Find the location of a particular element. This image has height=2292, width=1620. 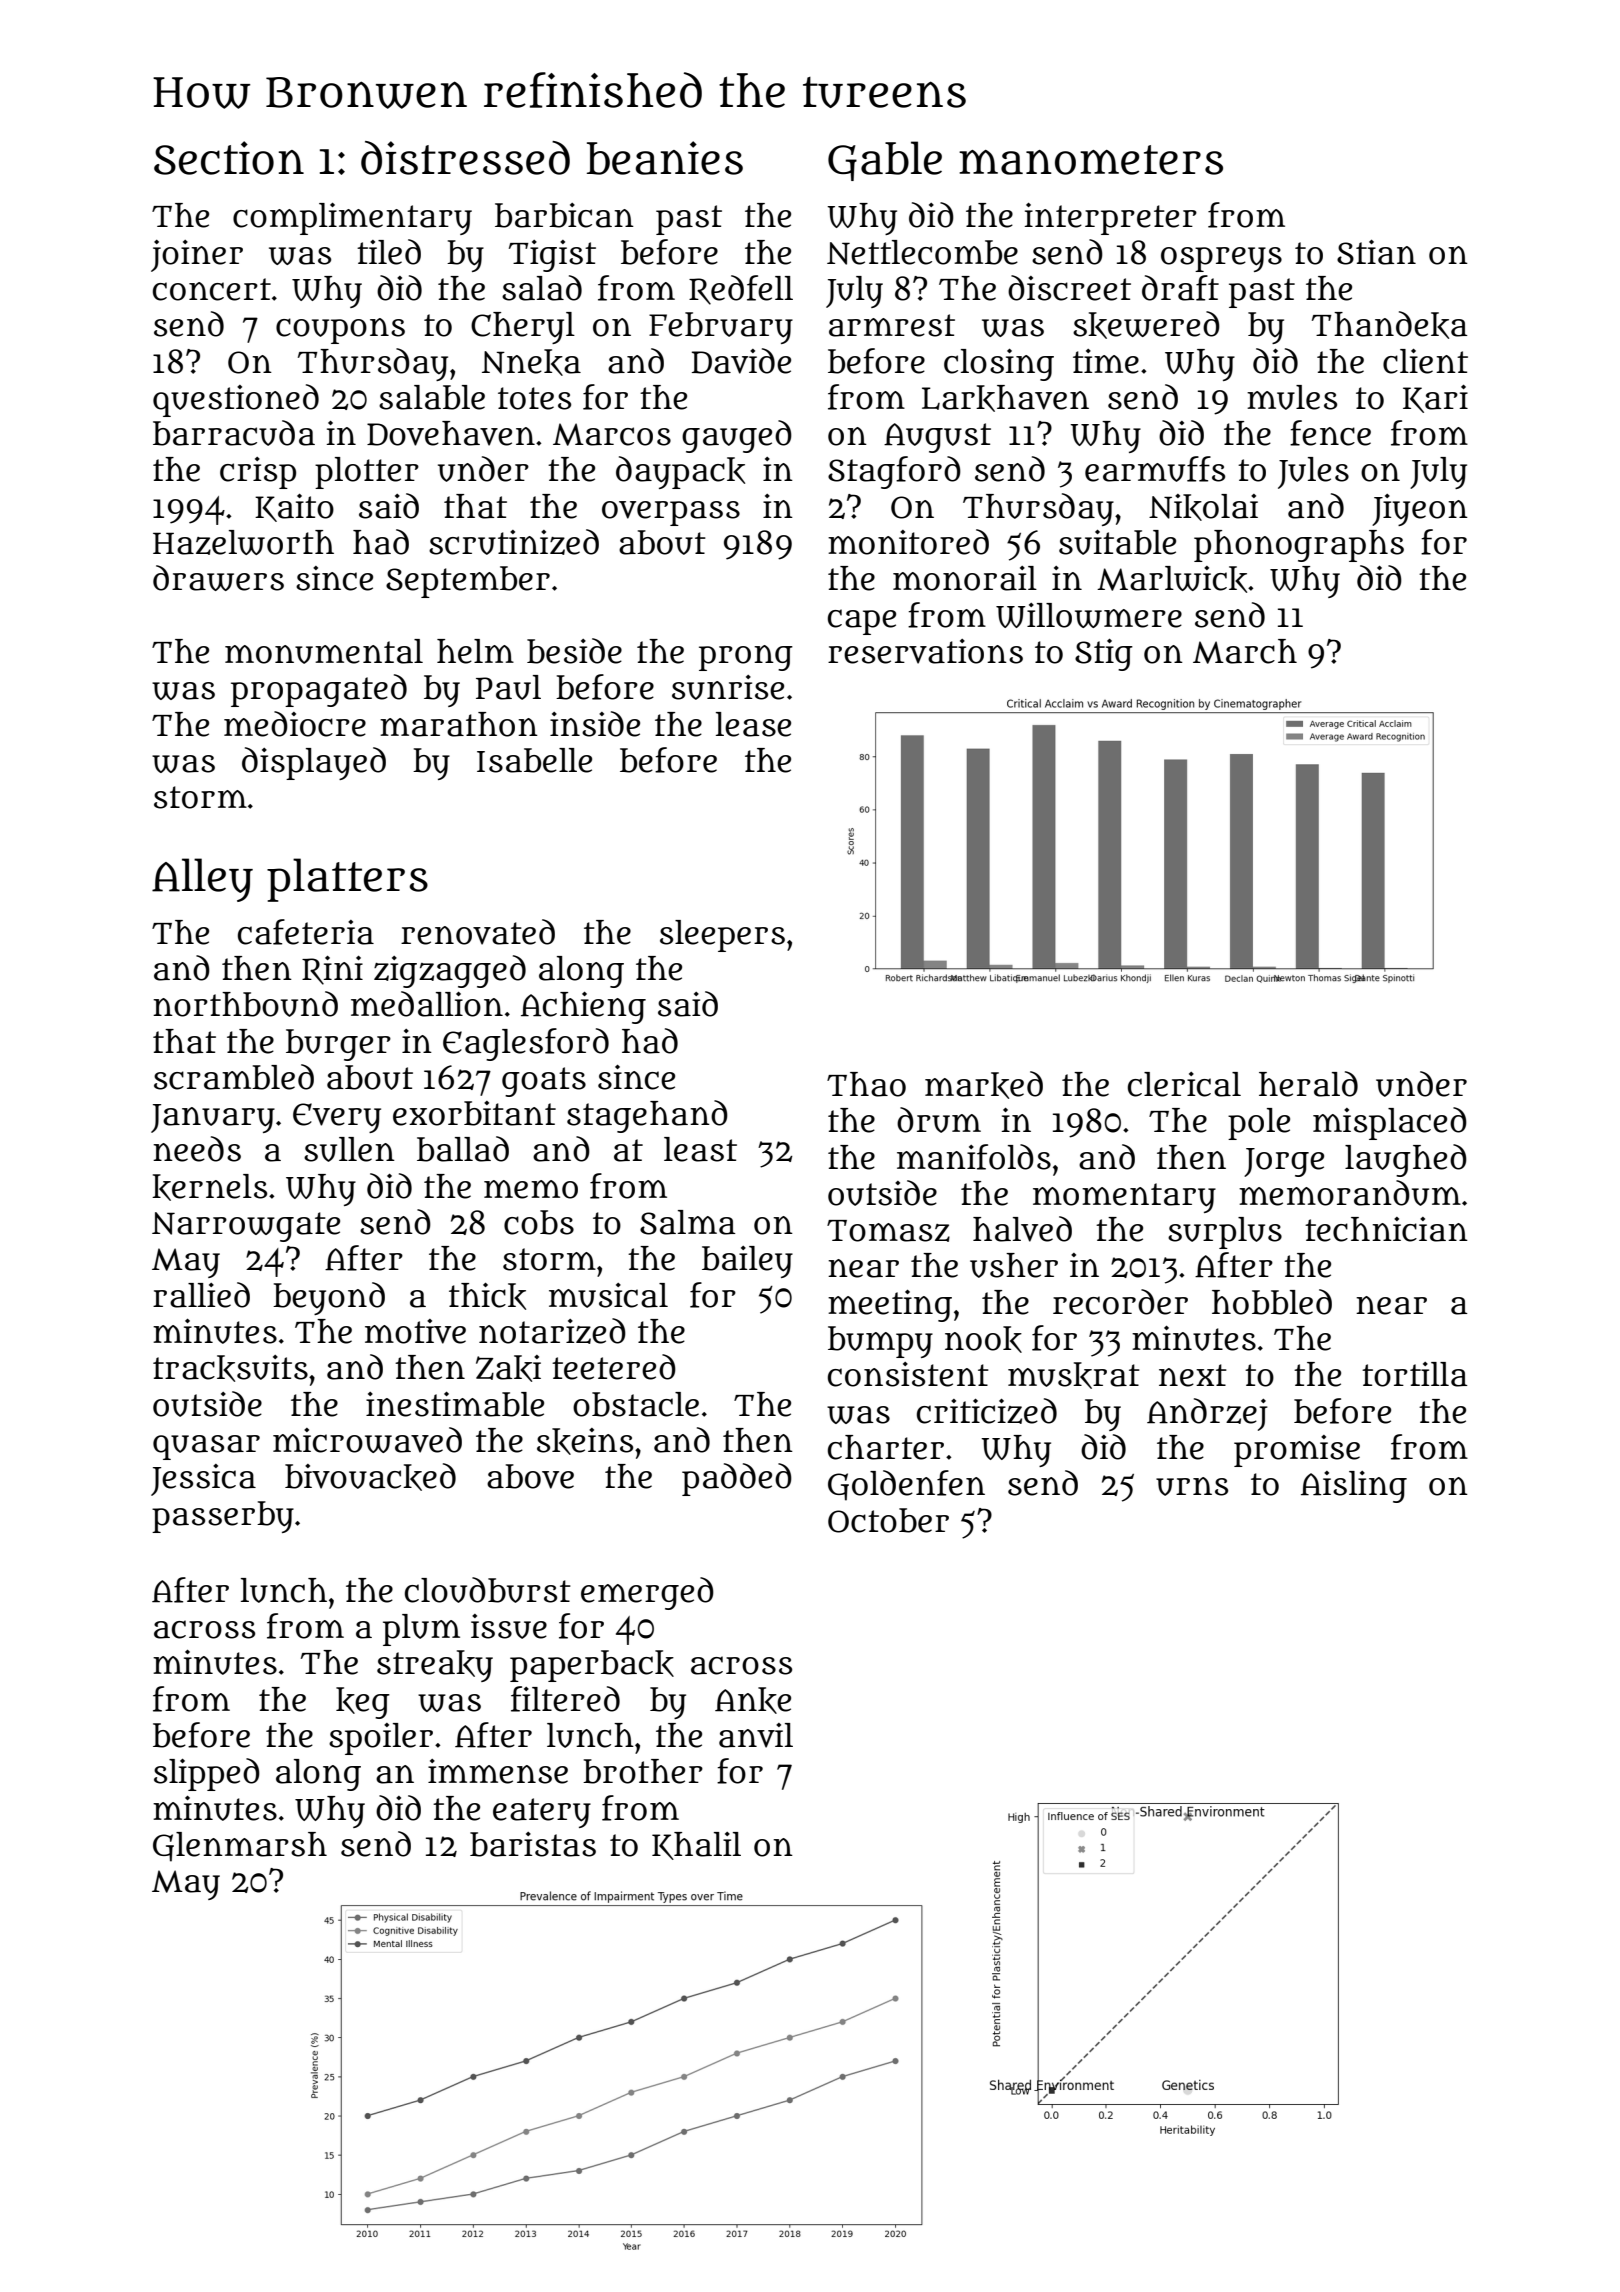

technician is located at coordinates (1386, 1229).
